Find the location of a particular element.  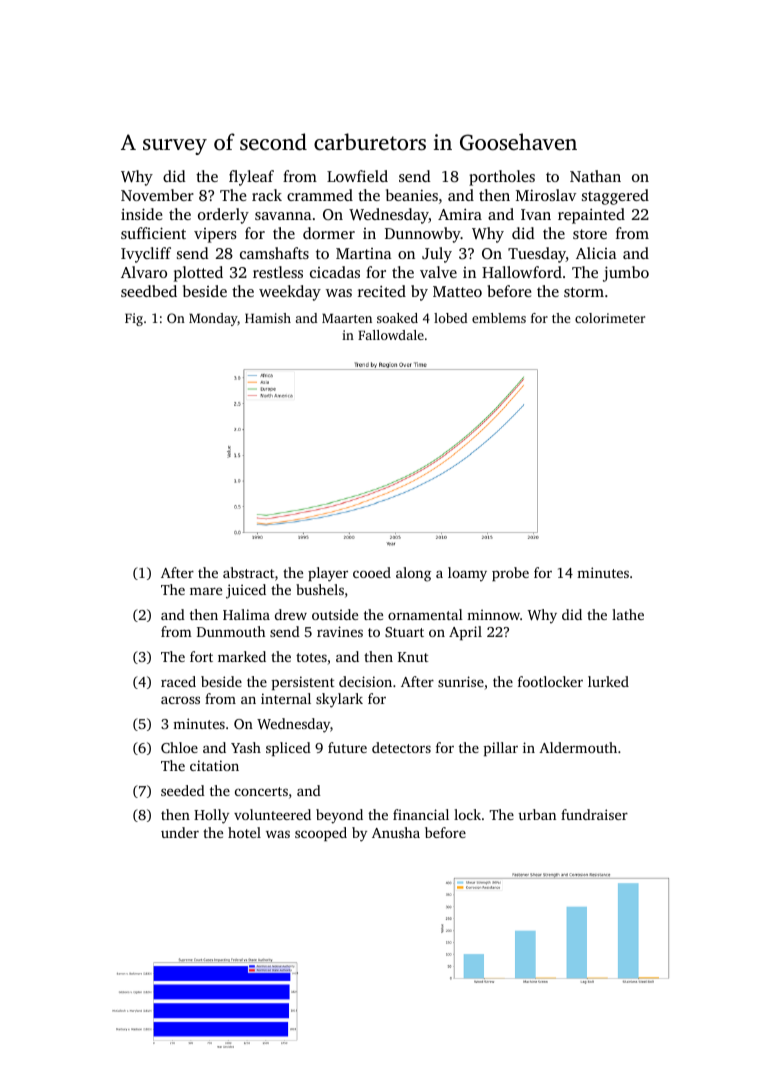

emblems is located at coordinates (499, 318).
